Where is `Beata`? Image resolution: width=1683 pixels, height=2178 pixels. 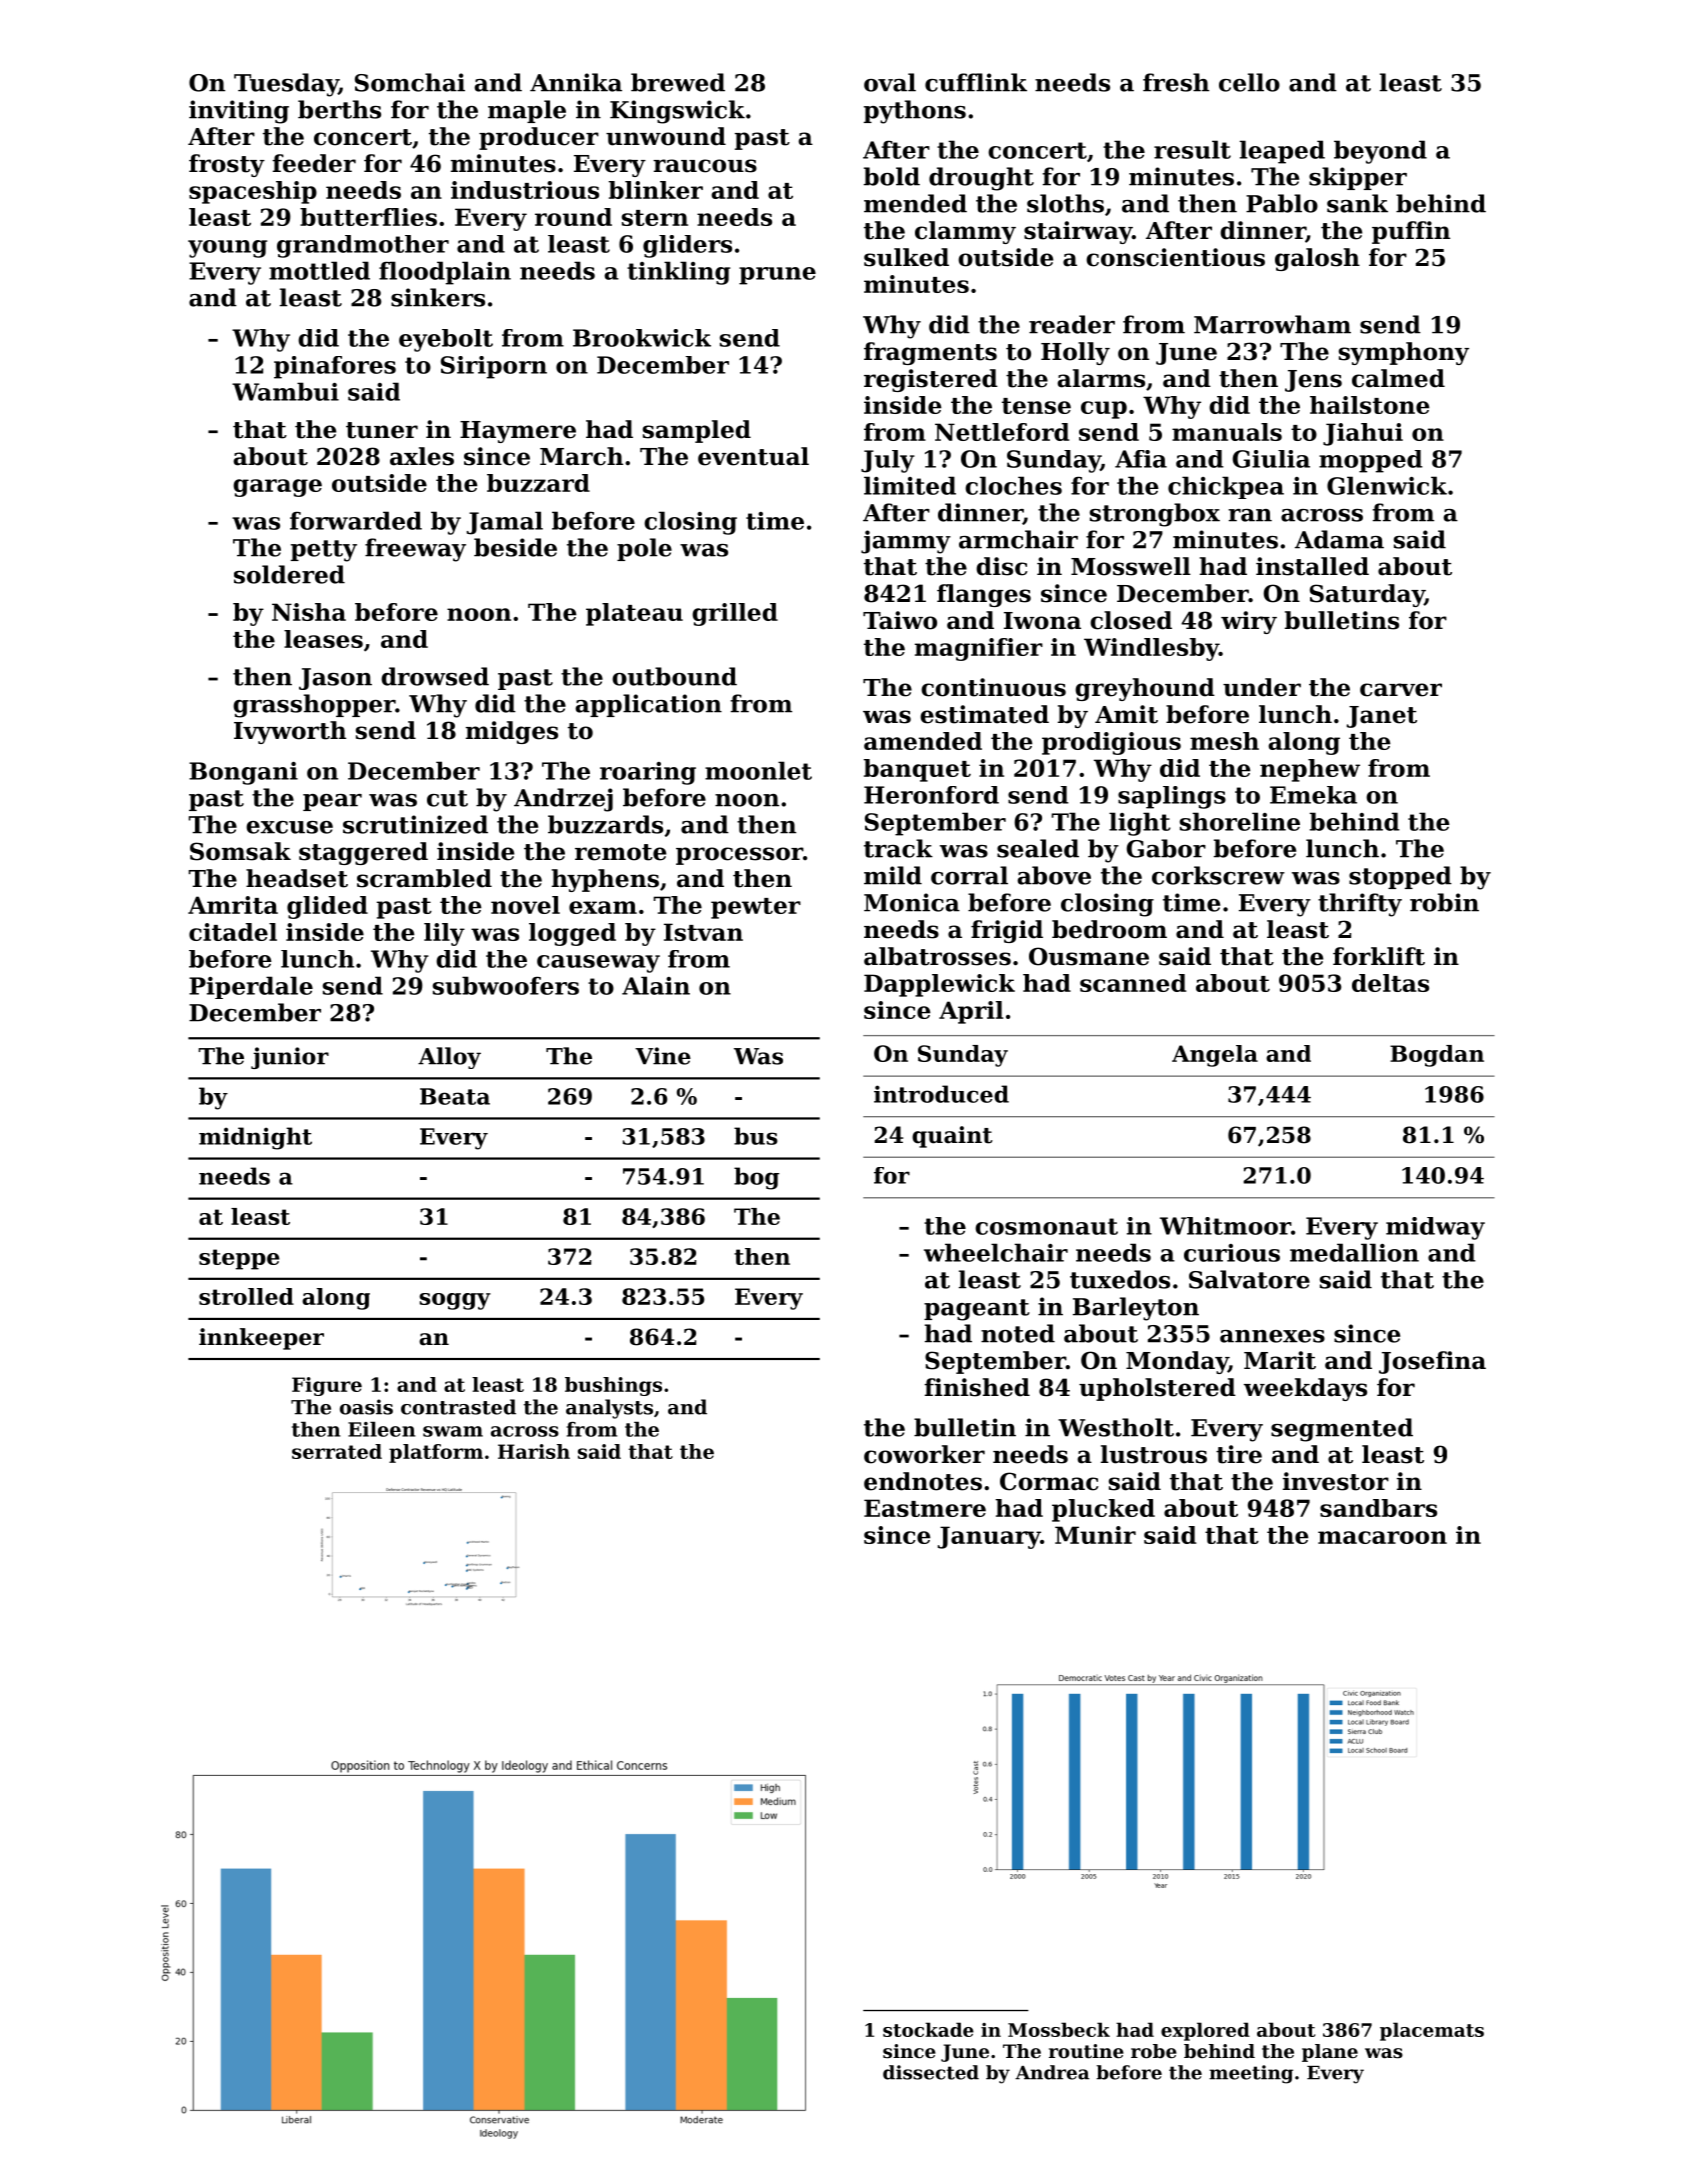 Beata is located at coordinates (455, 1096).
